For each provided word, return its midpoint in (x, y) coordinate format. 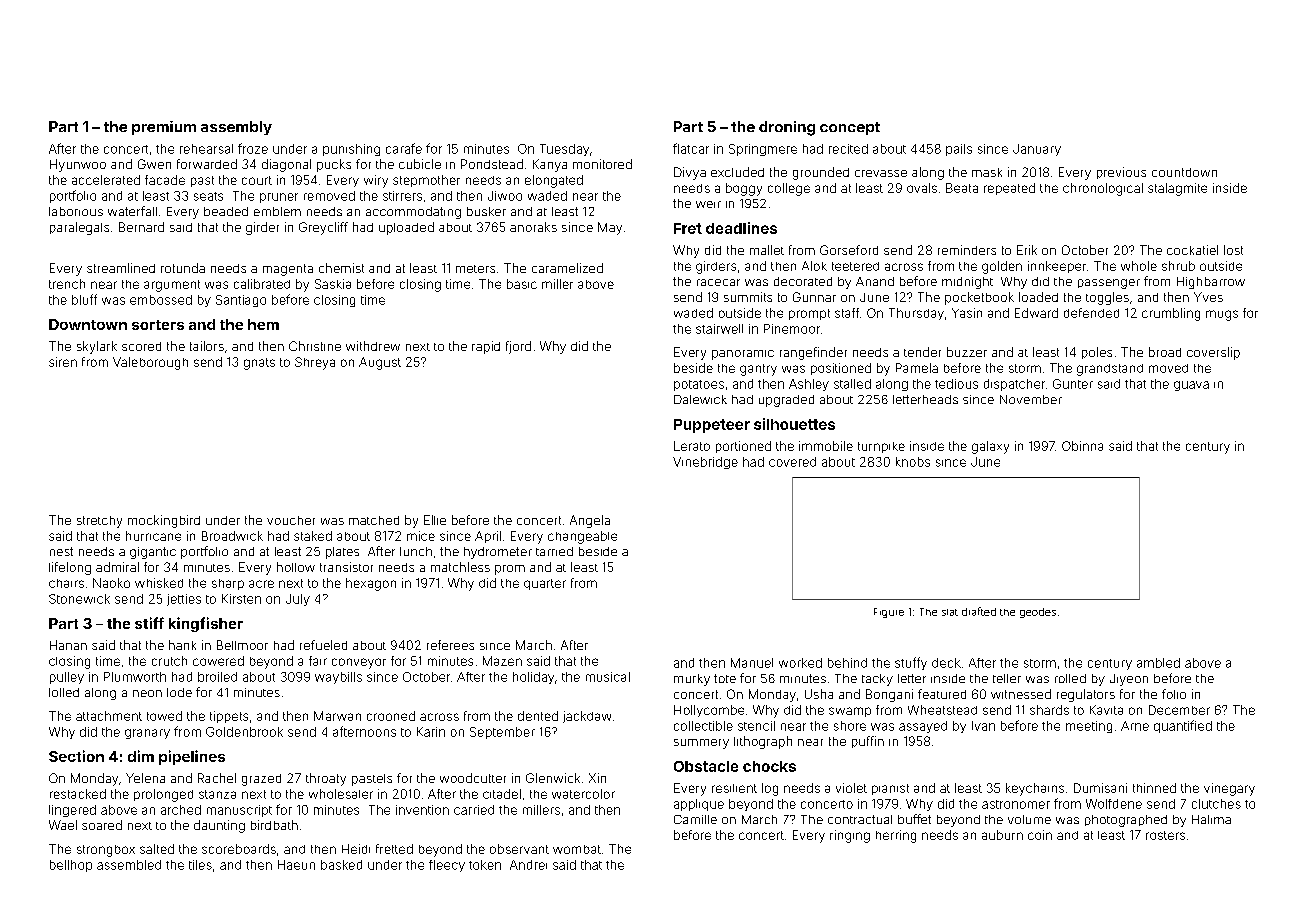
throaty (326, 779)
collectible (703, 726)
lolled (64, 692)
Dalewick (700, 399)
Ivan (983, 726)
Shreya (315, 363)
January (1037, 150)
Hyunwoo (78, 165)
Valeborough (150, 363)
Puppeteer (712, 426)
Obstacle (706, 766)
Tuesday (564, 150)
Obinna (1082, 446)
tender (922, 352)
